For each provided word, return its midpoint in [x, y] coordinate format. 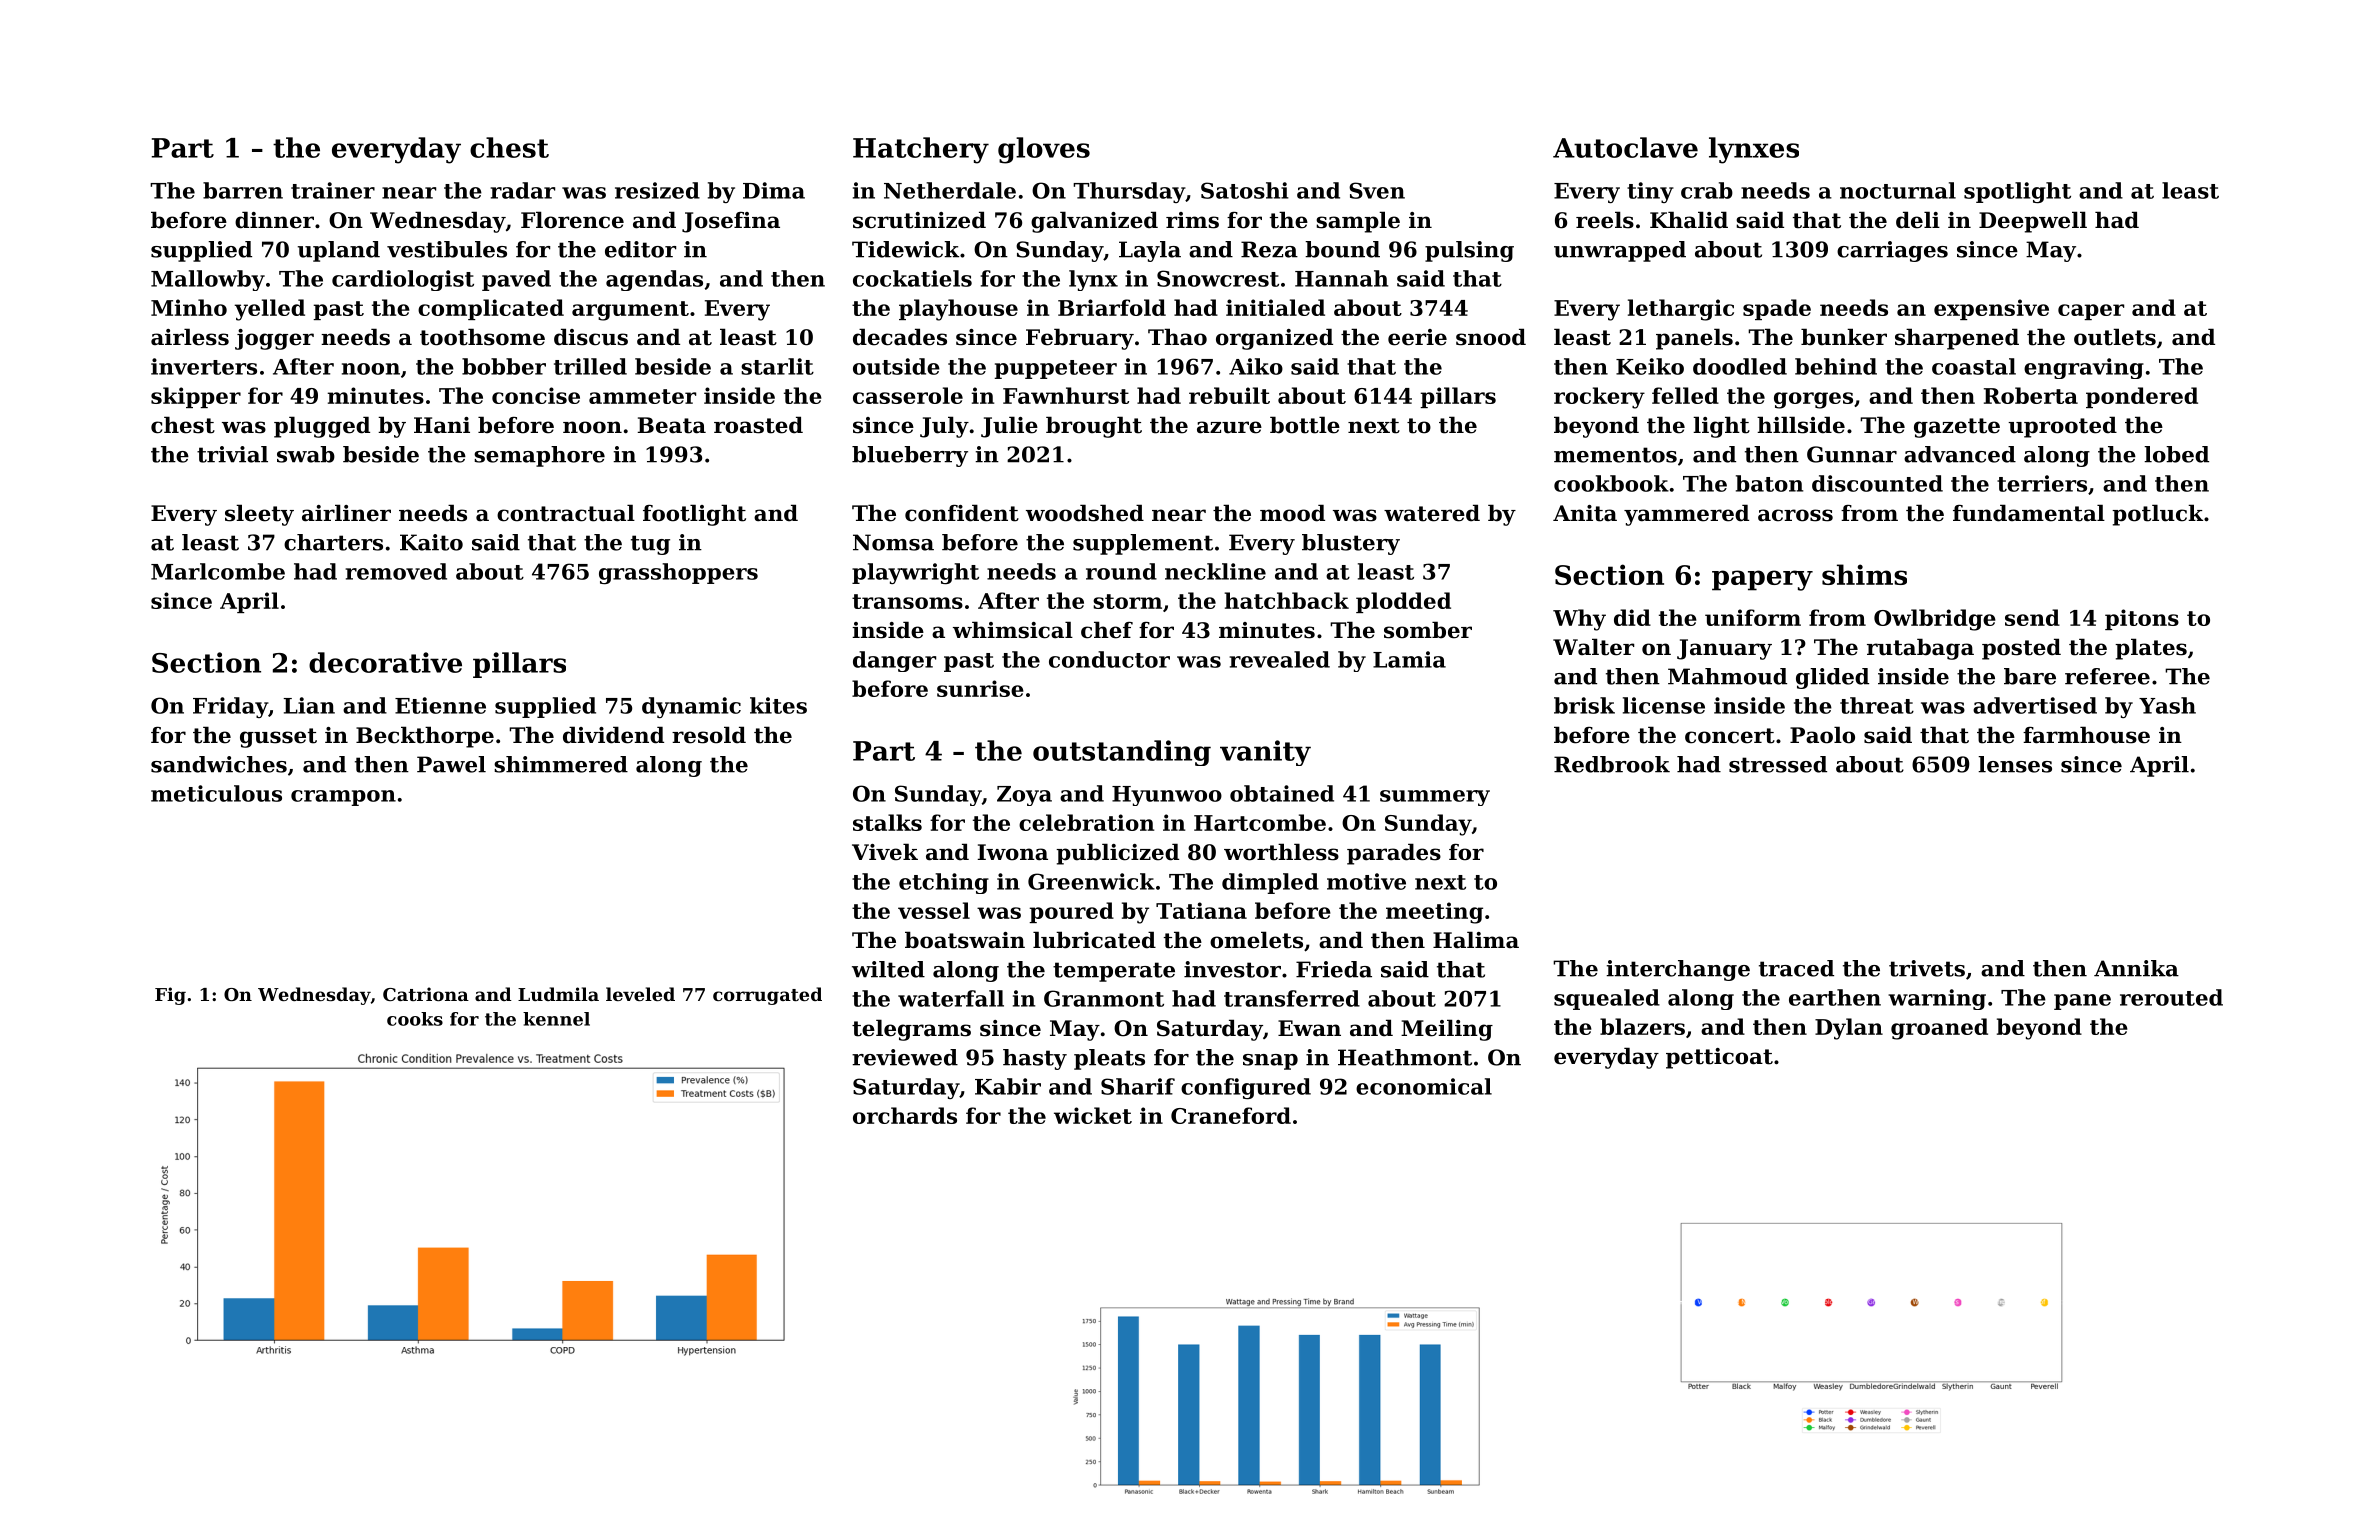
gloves [1044, 150]
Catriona [426, 994]
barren [243, 190]
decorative [385, 662]
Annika [2136, 968]
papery [1762, 580]
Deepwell [2033, 222]
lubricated [1094, 940]
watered [1432, 513]
